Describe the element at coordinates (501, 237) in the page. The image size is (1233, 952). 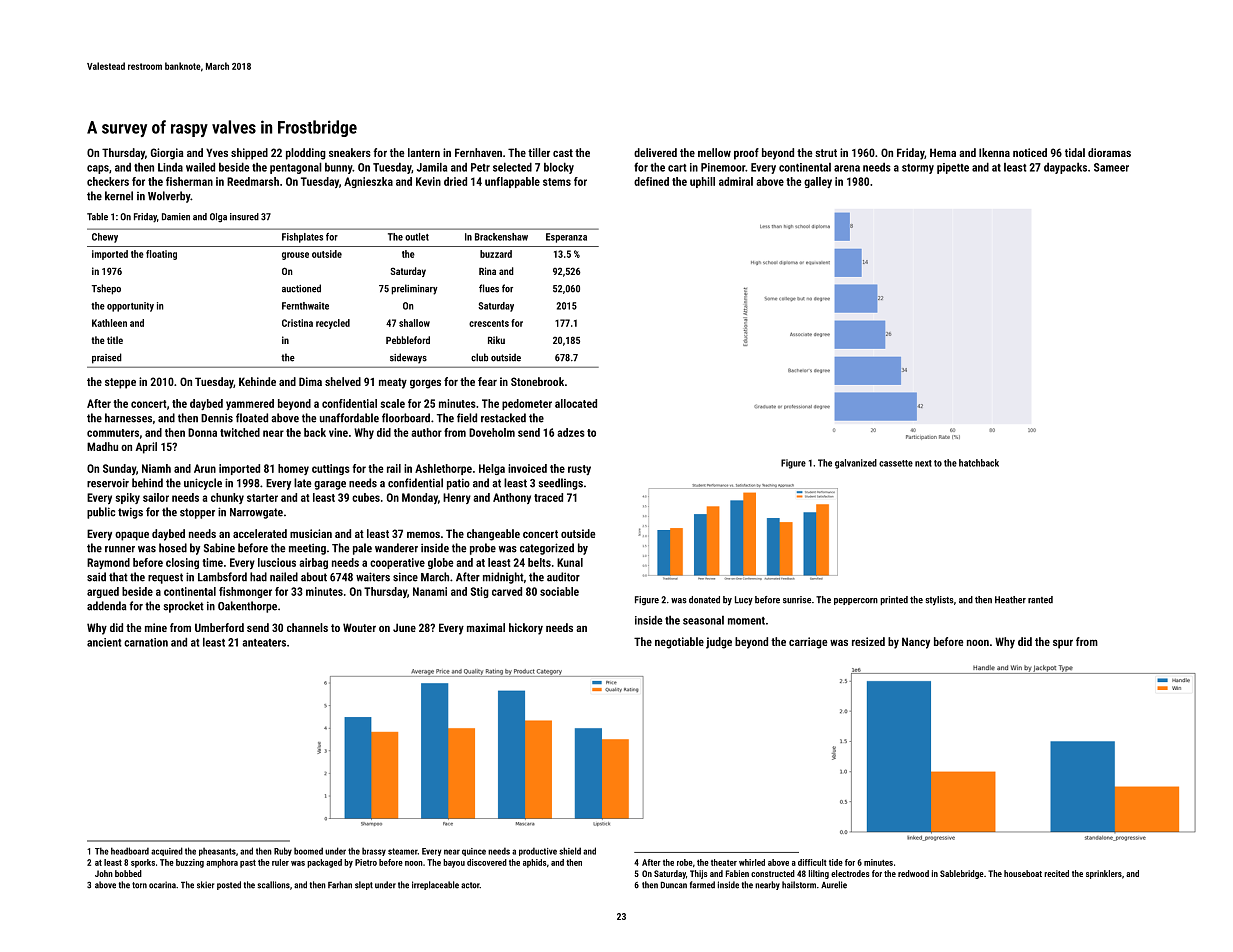
I see `Brackenshaw` at that location.
